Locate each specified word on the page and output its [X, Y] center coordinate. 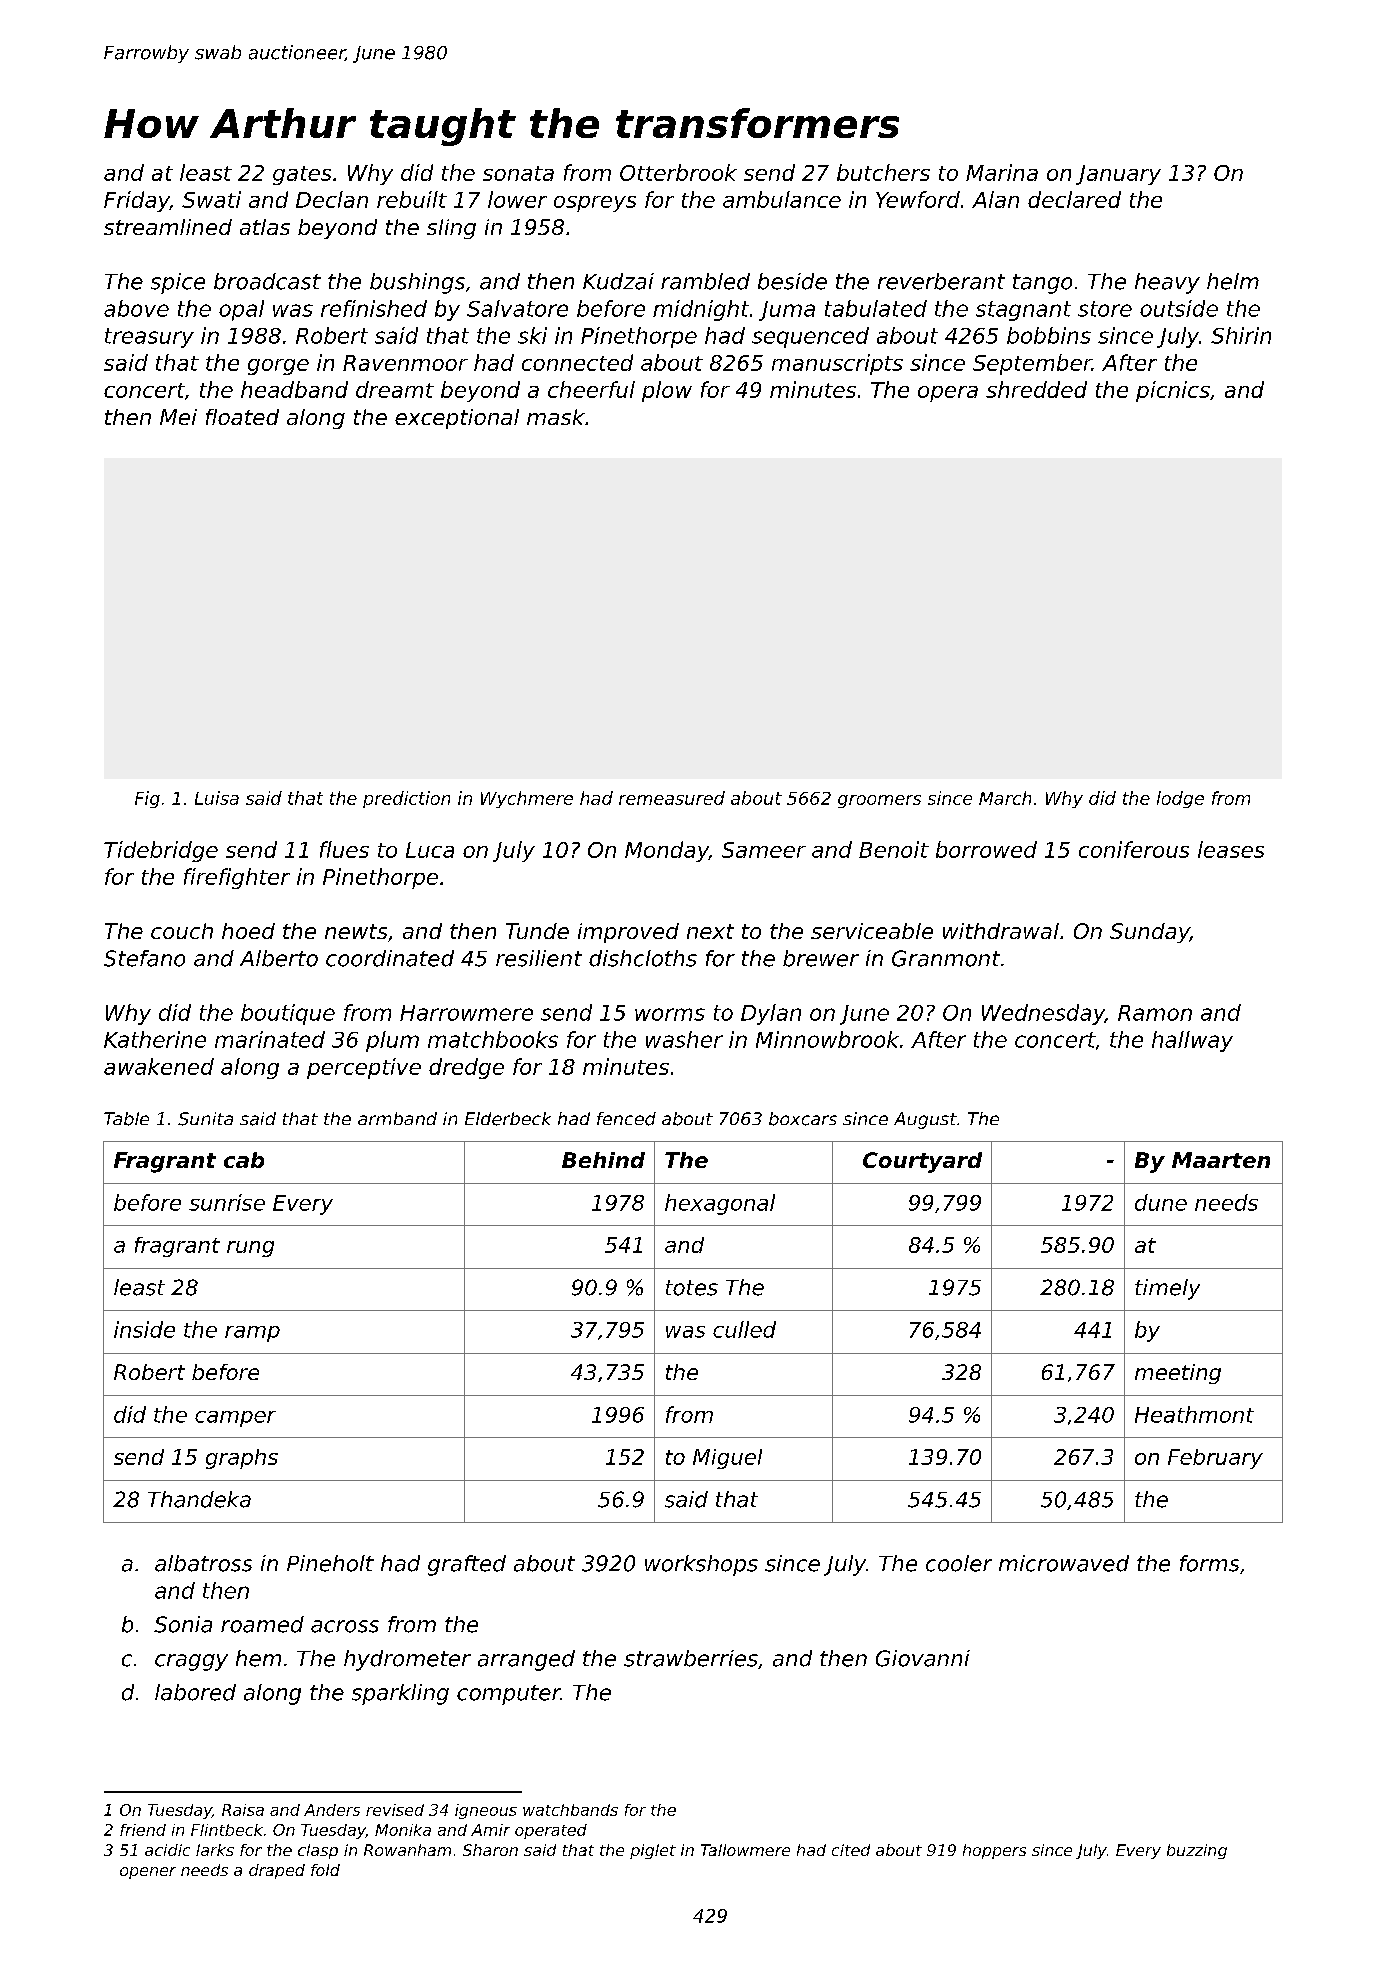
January [1118, 175]
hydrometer [407, 1660]
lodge [1180, 799]
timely [1167, 1289]
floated [242, 417]
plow [667, 391]
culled [744, 1329]
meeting [1178, 1374]
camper [235, 1419]
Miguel [727, 1459]
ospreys [595, 204]
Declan [332, 199]
